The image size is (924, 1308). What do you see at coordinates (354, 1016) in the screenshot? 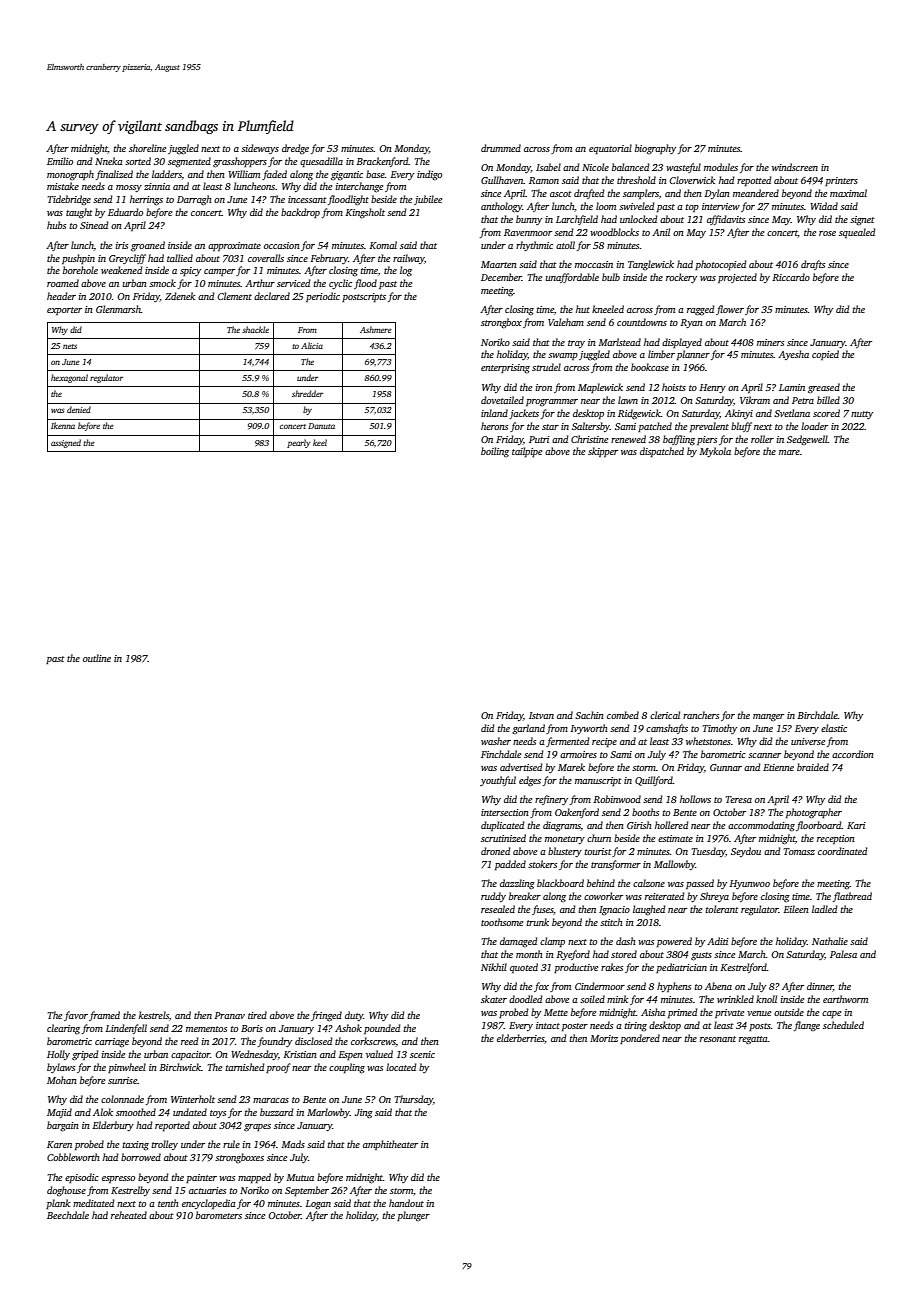
I see `duty` at bounding box center [354, 1016].
